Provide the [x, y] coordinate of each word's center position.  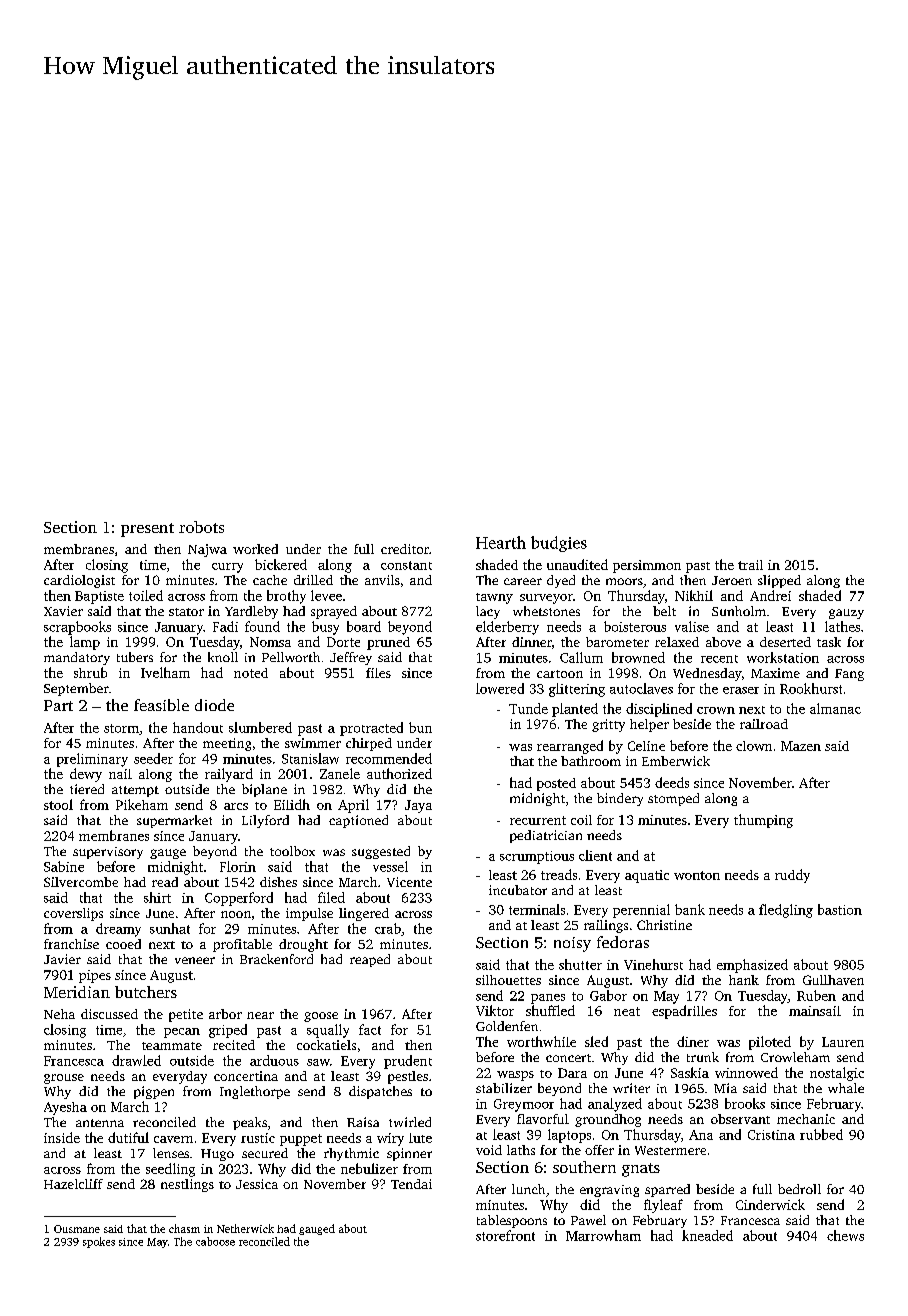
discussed [109, 1014]
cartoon [560, 674]
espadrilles [684, 1012]
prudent [408, 1062]
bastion [840, 909]
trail [750, 565]
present [147, 530]
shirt [157, 897]
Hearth [501, 542]
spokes [99, 1242]
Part [58, 705]
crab [388, 928]
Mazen [801, 746]
